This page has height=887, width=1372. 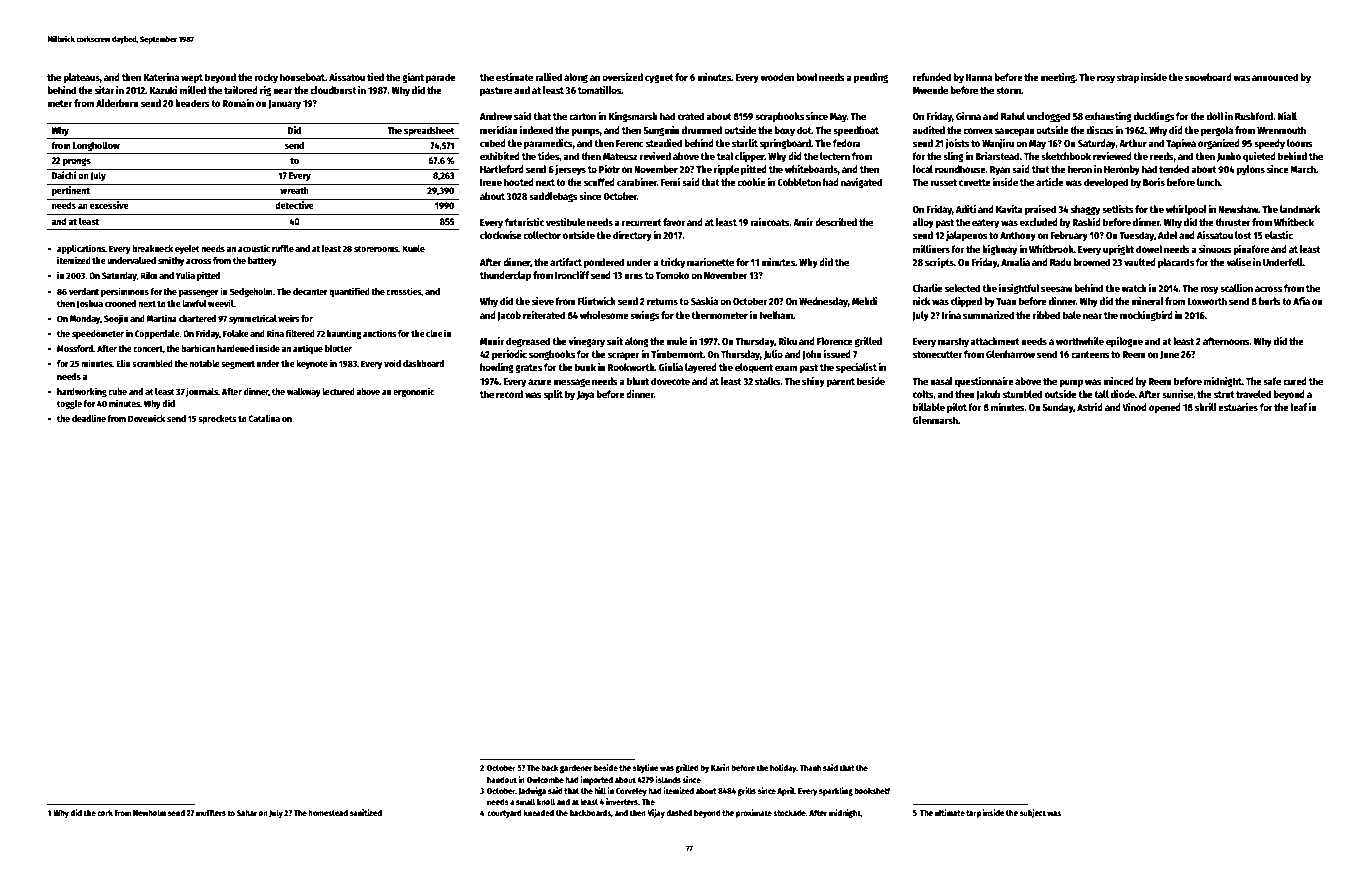 What do you see at coordinates (157, 334) in the page?
I see `Copperdale` at bounding box center [157, 334].
